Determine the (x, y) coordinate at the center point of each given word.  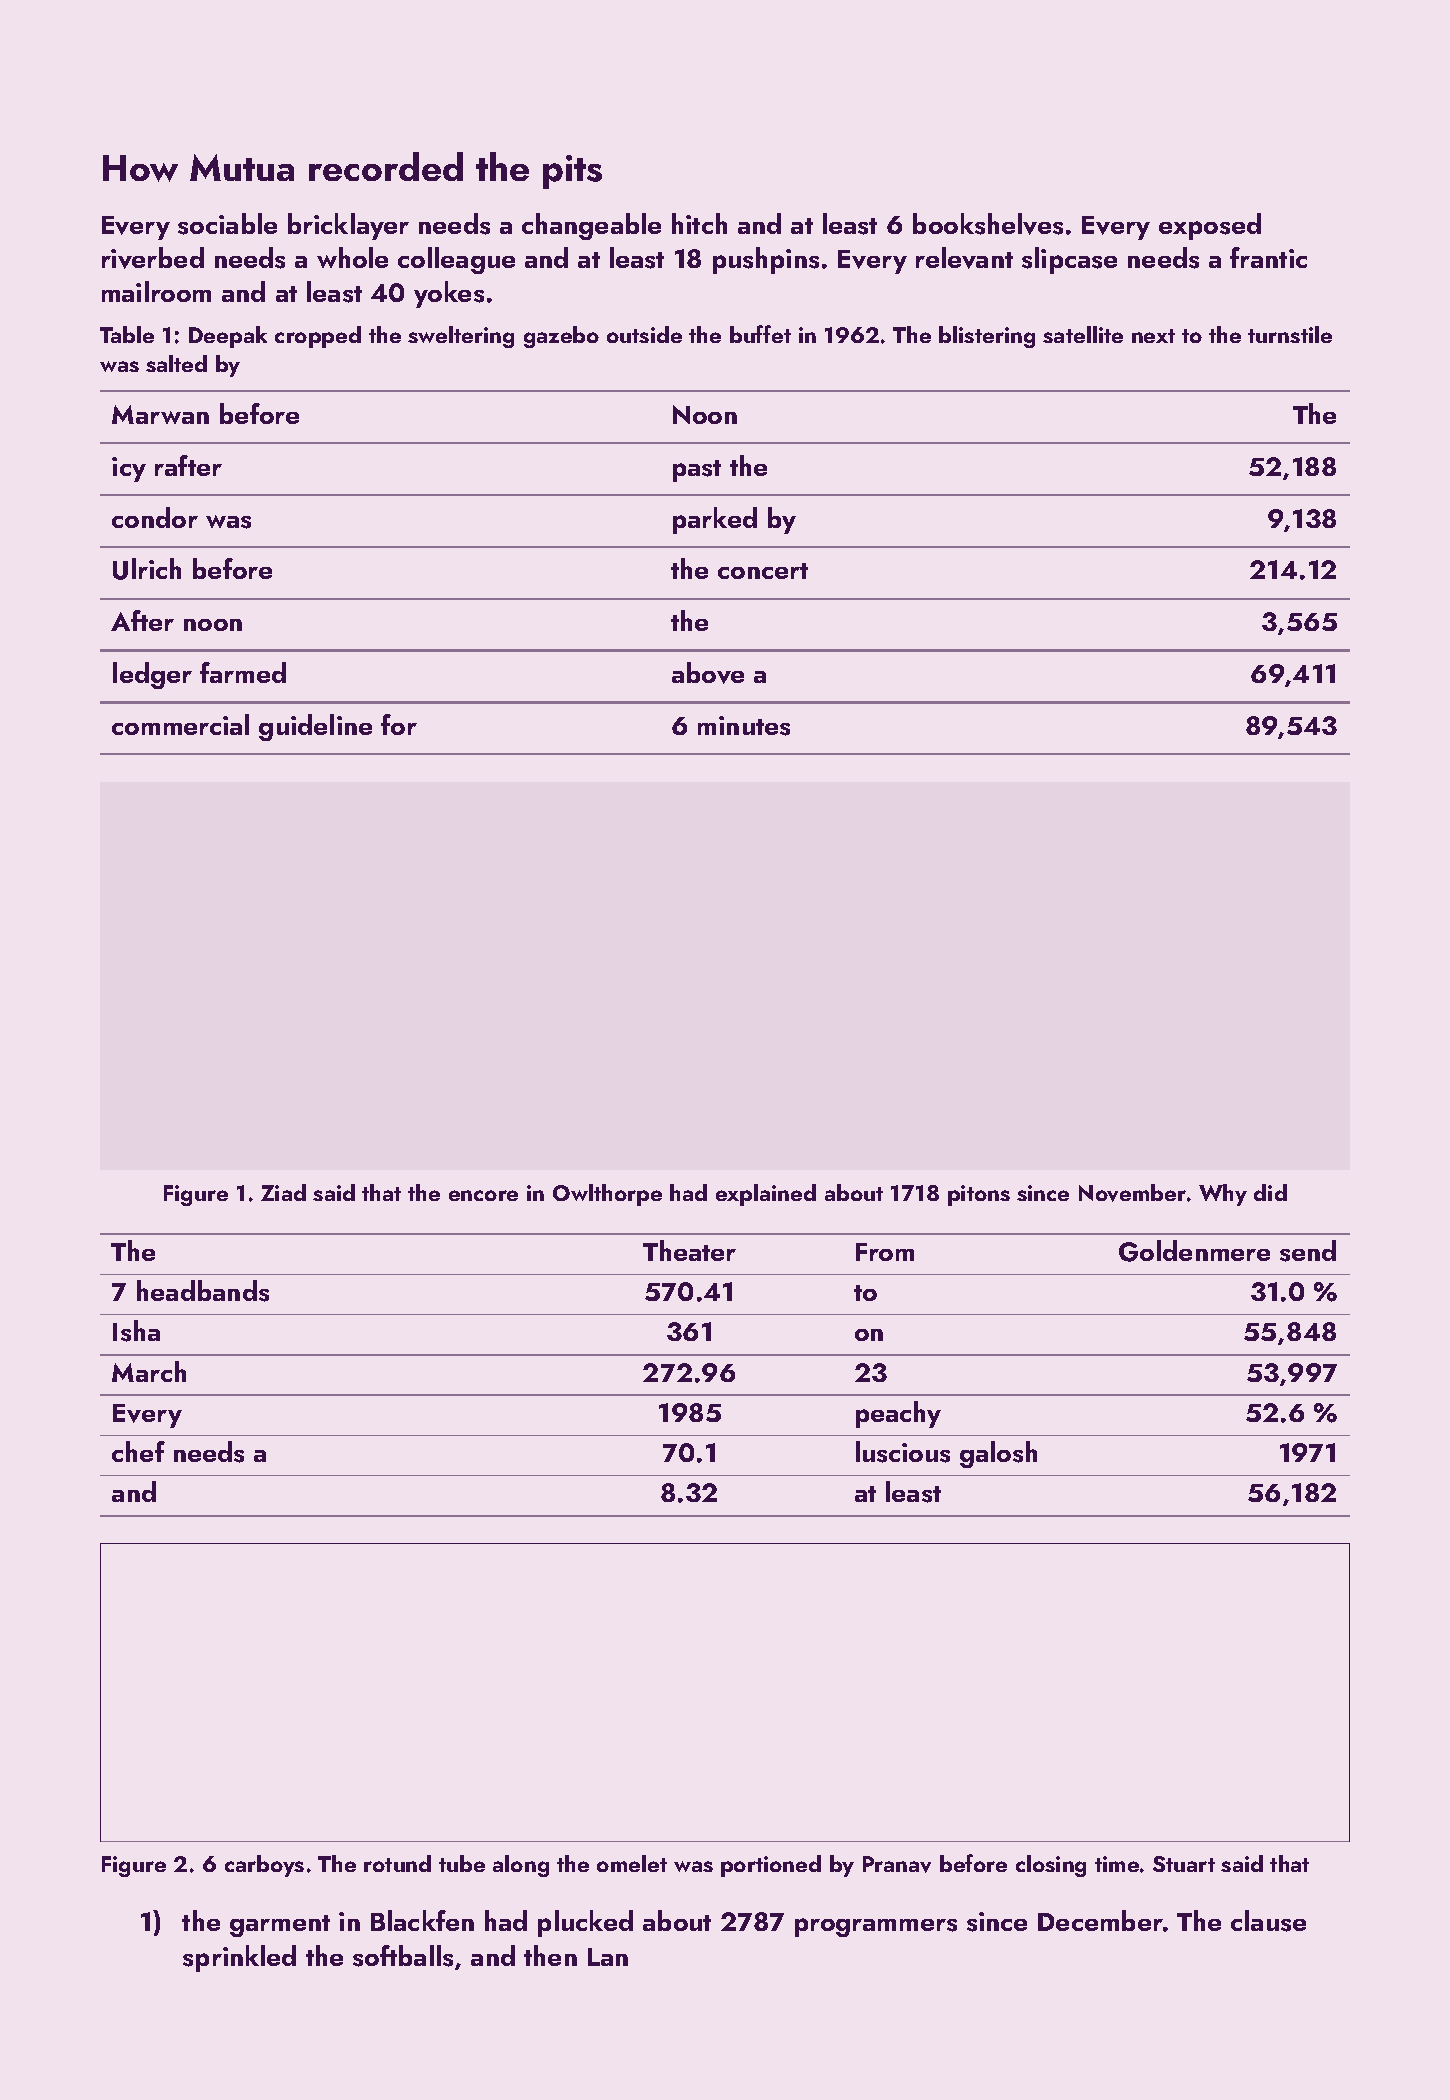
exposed (1210, 226)
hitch (699, 223)
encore (483, 1195)
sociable (227, 224)
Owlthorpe (607, 1195)
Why (1223, 1195)
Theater (689, 1250)
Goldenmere (1194, 1251)
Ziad (283, 1192)
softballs (403, 1956)
